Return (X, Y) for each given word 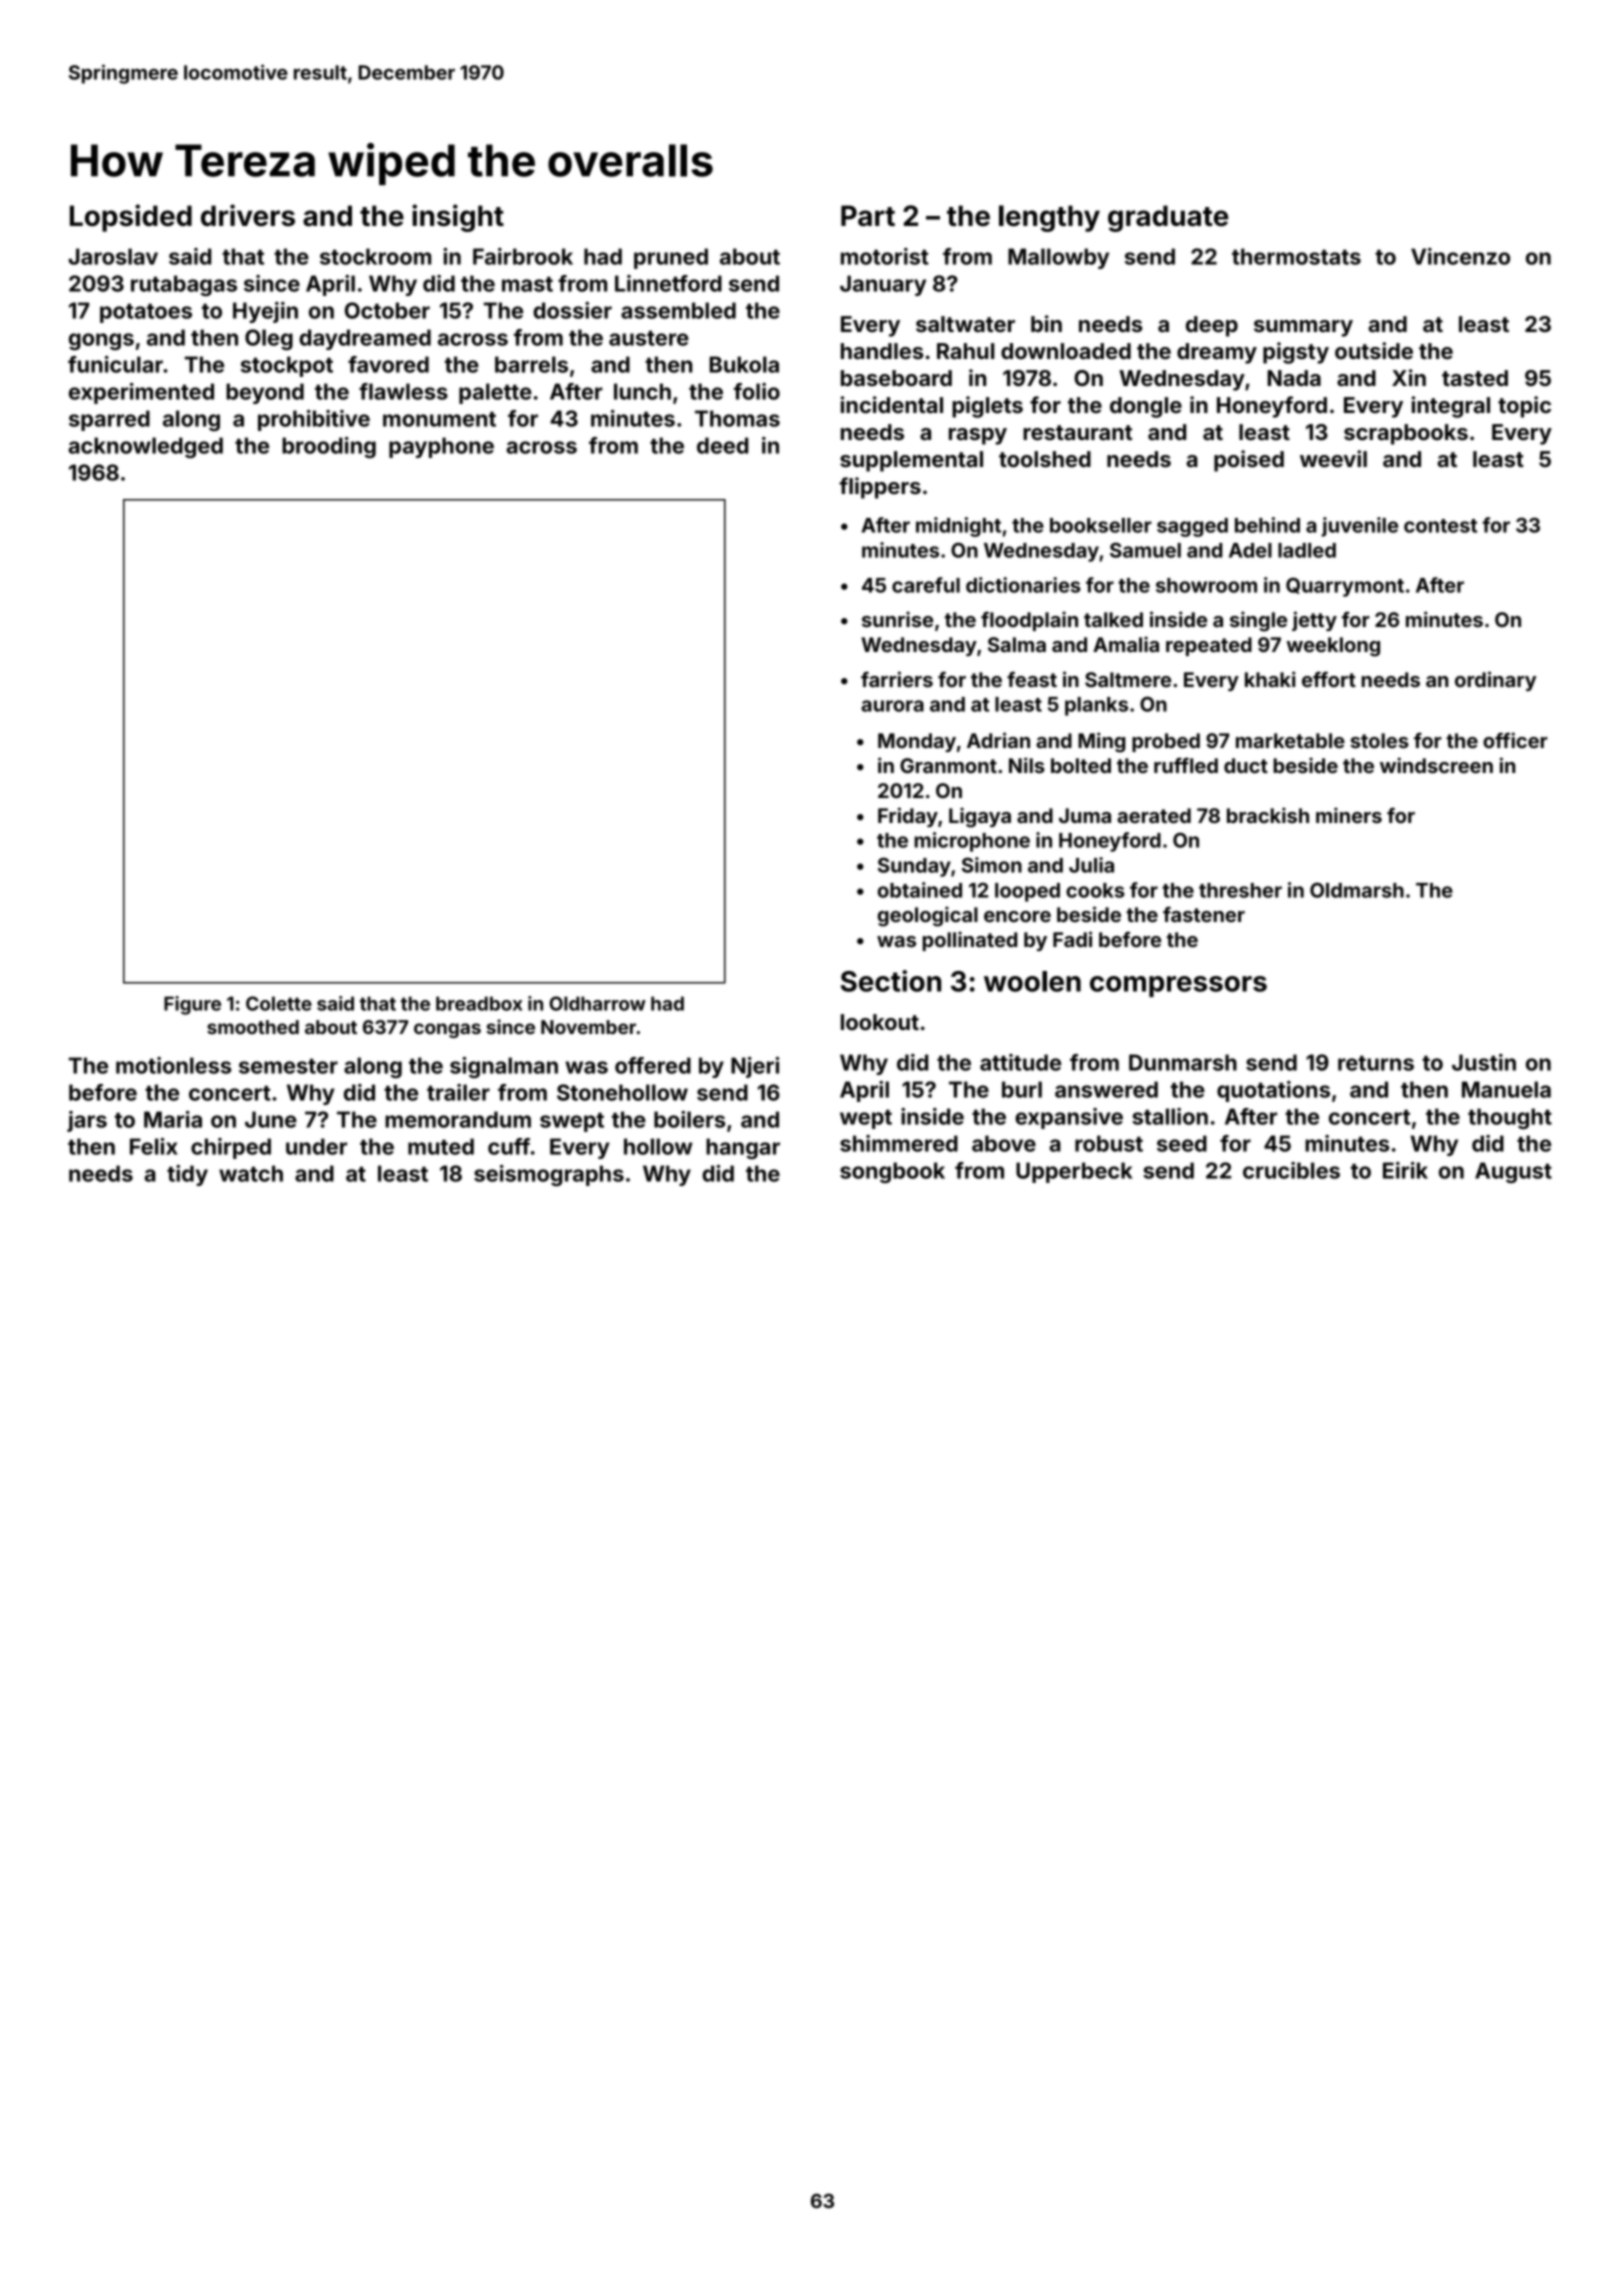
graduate (1168, 218)
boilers (689, 1119)
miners (1349, 815)
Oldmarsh (1357, 890)
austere (649, 338)
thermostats (1296, 256)
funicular (115, 364)
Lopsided (131, 218)
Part (868, 215)
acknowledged (145, 447)
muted (441, 1146)
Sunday (914, 867)
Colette (279, 1003)
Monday (917, 742)
